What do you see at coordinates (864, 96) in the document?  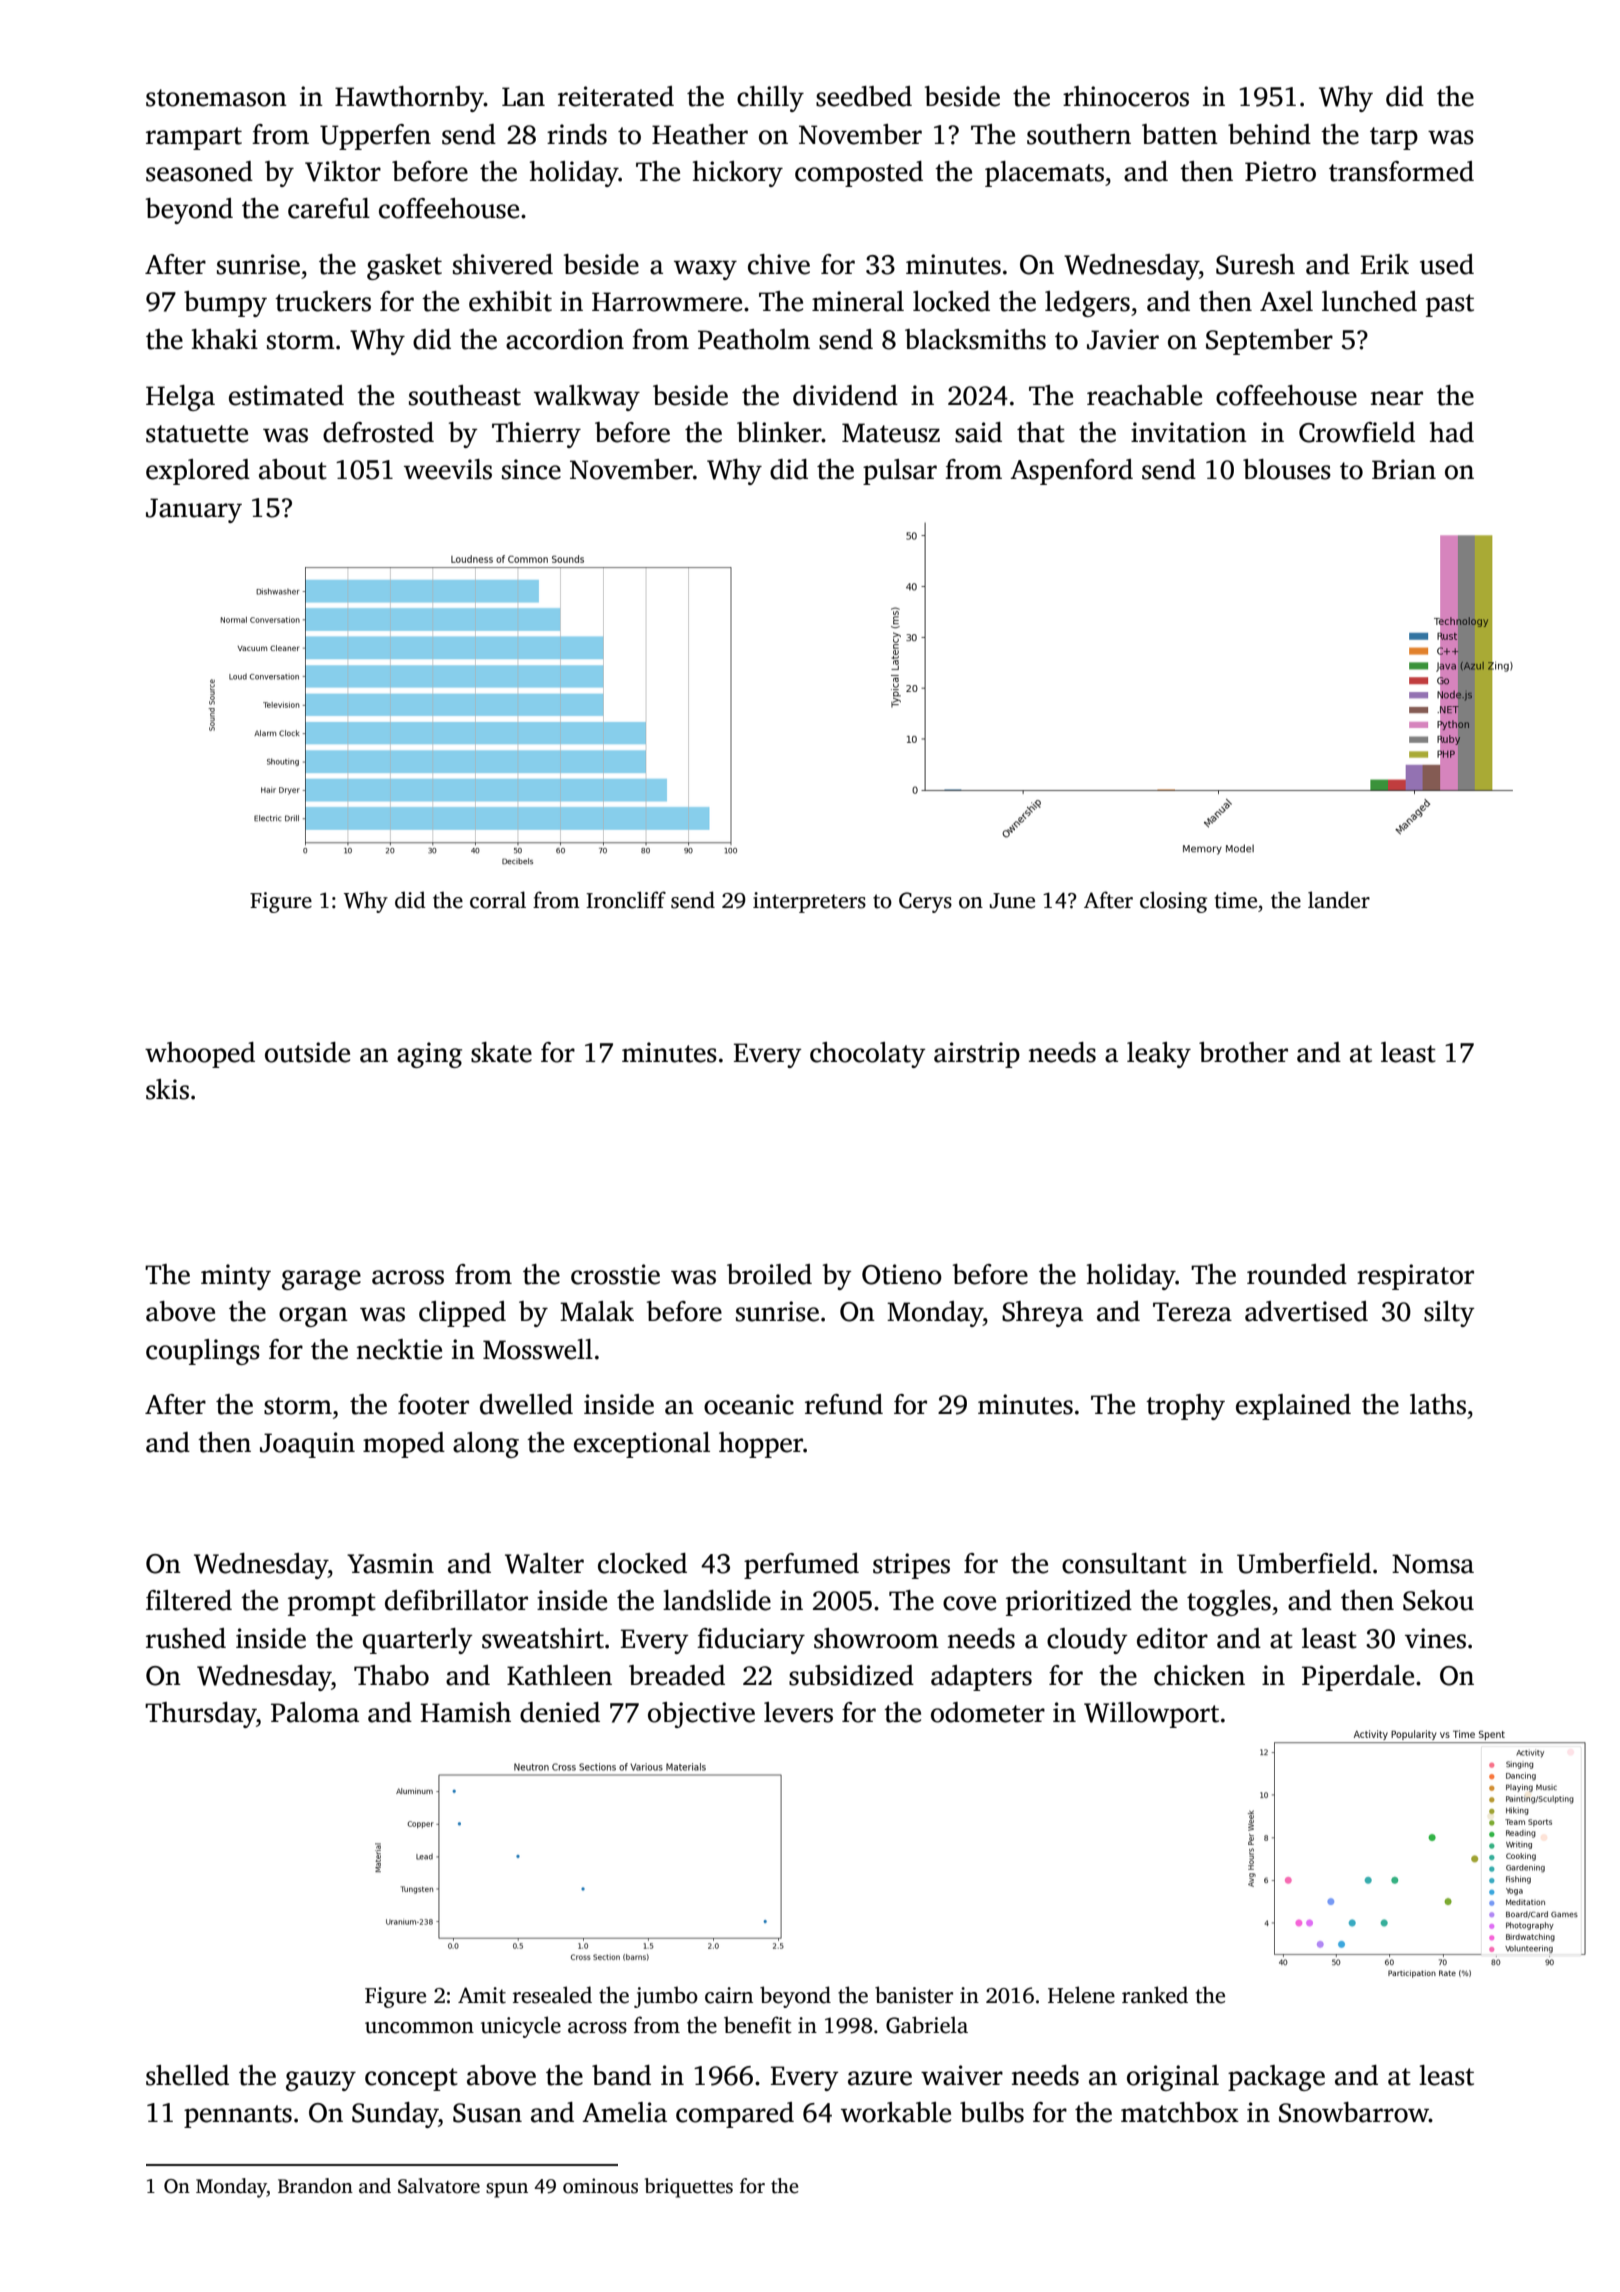 I see `seedbed` at bounding box center [864, 96].
